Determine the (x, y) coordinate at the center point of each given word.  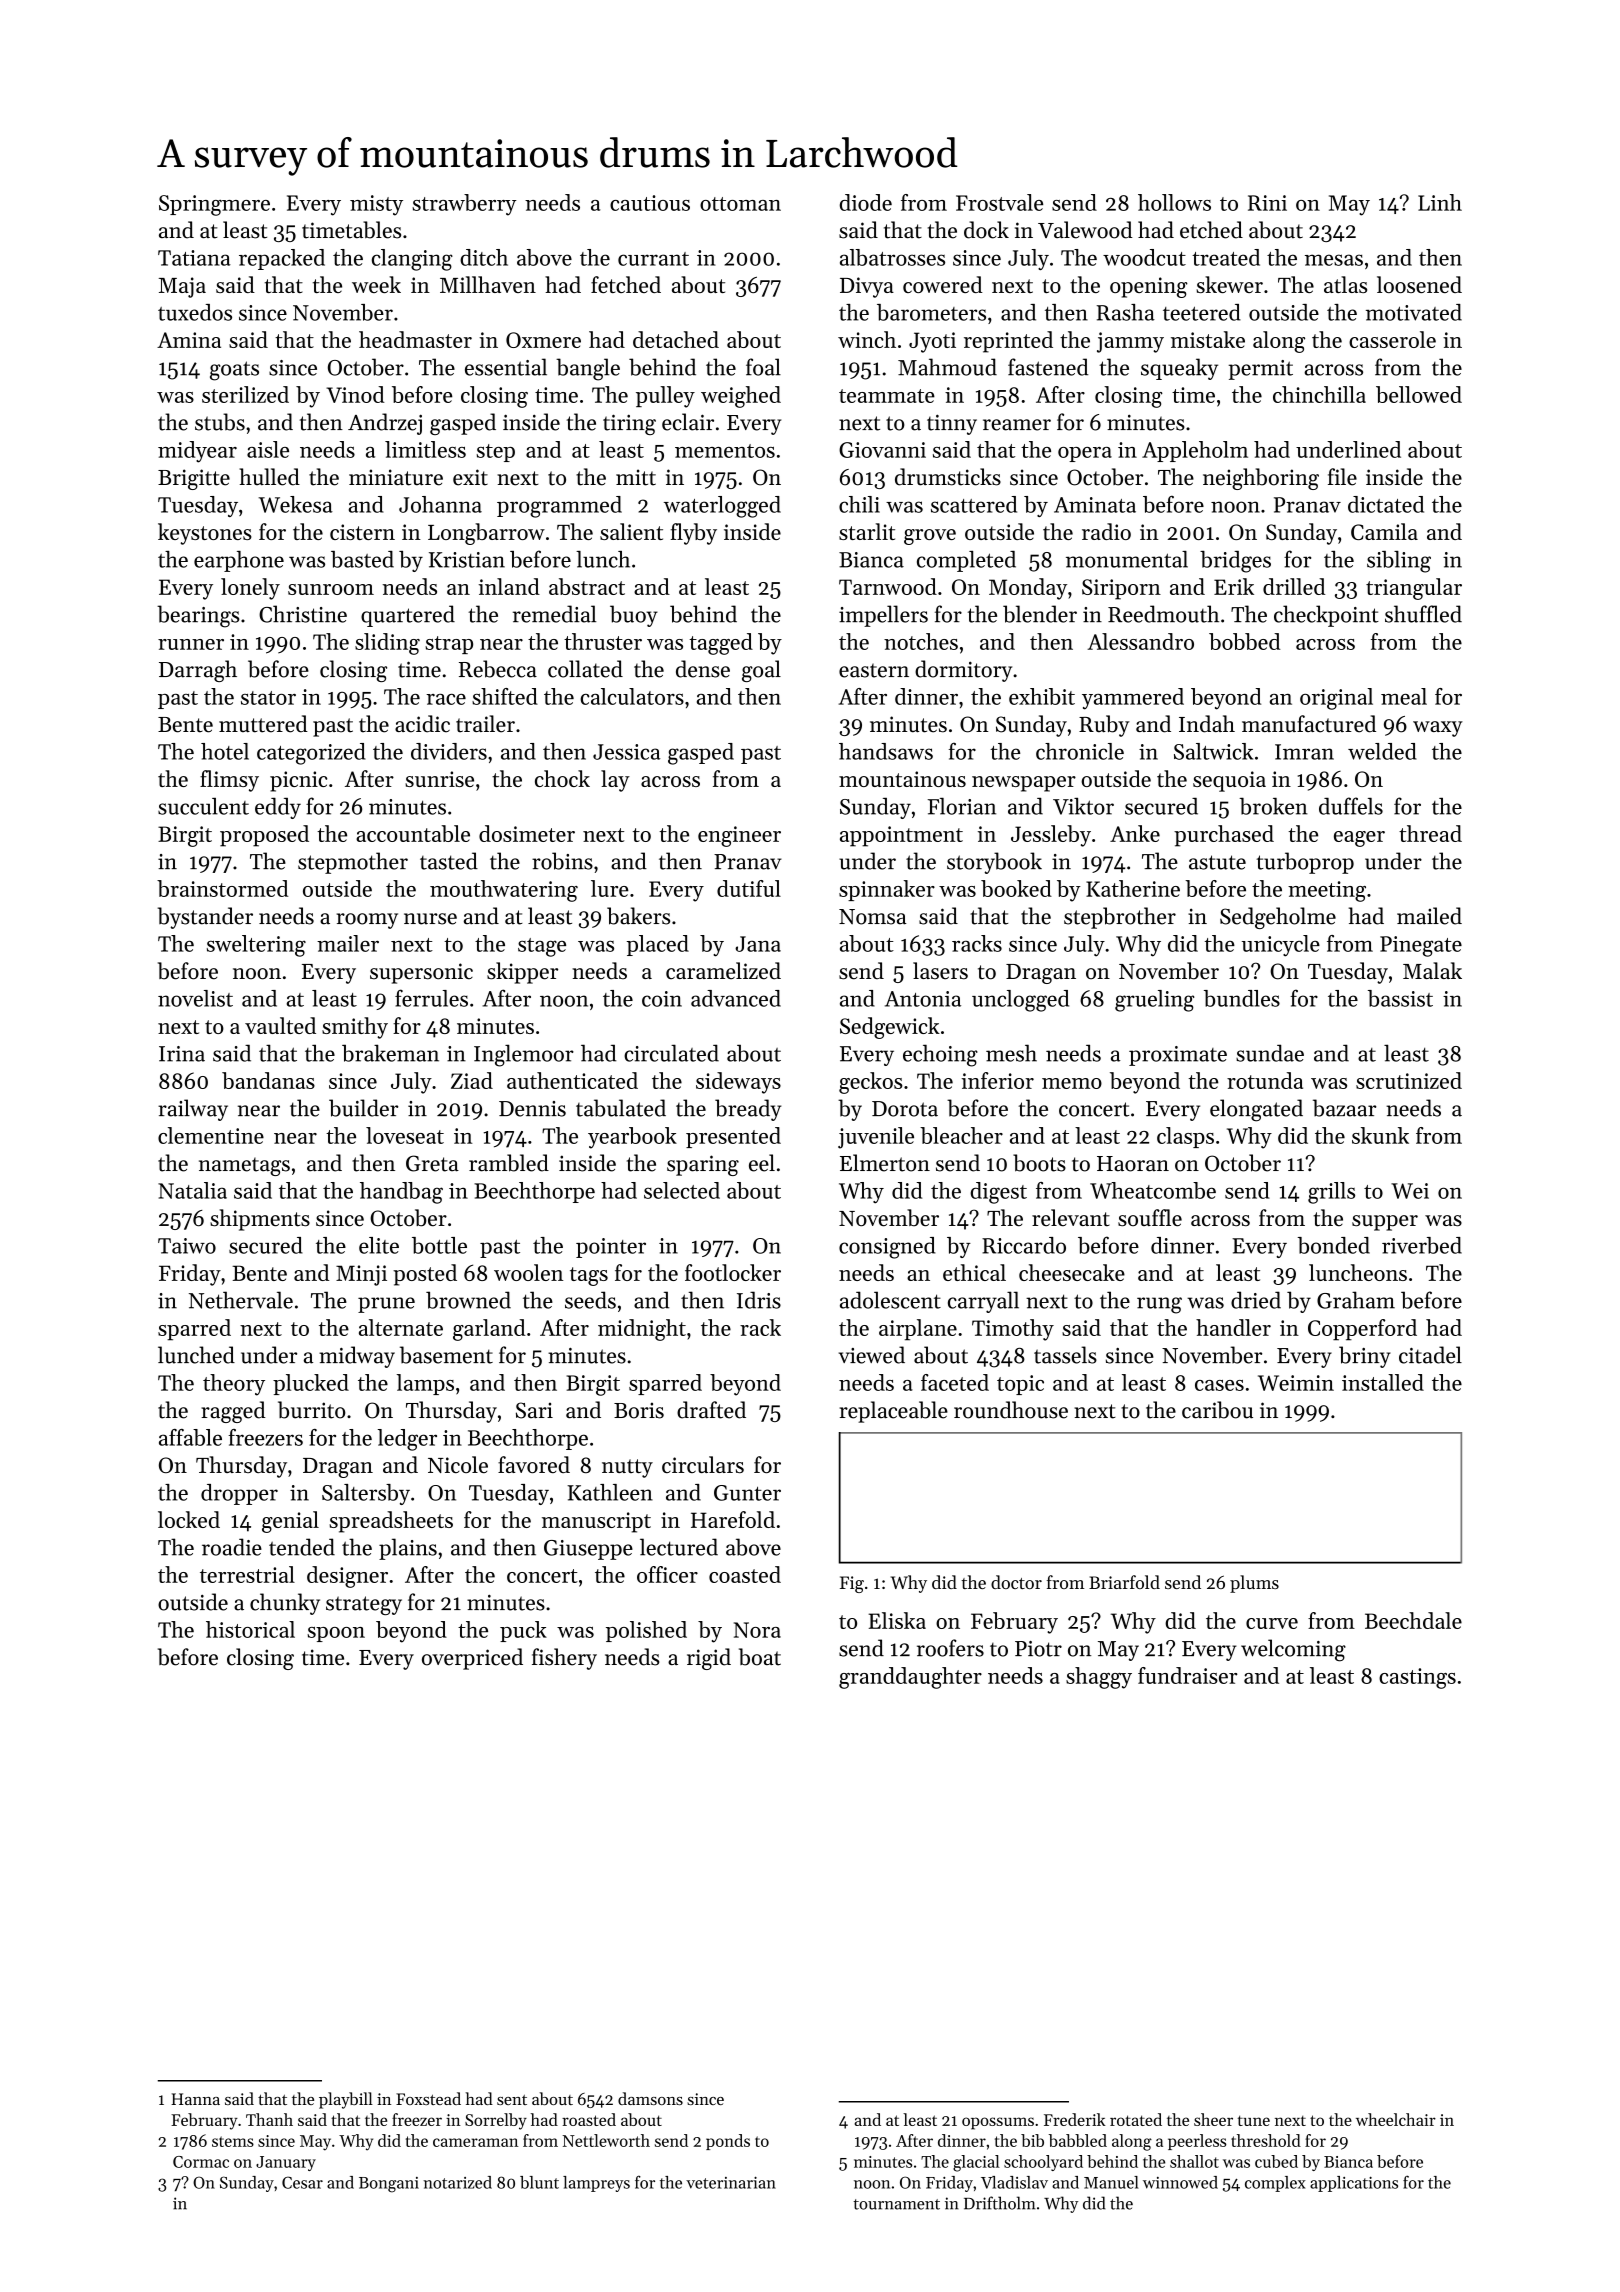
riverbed (1422, 1245)
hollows (1174, 202)
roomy (367, 921)
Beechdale (1413, 1620)
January (286, 2163)
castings (1417, 1678)
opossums (998, 2123)
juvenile (876, 1138)
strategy (364, 1605)
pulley (665, 397)
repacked (282, 259)
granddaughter (910, 1678)
